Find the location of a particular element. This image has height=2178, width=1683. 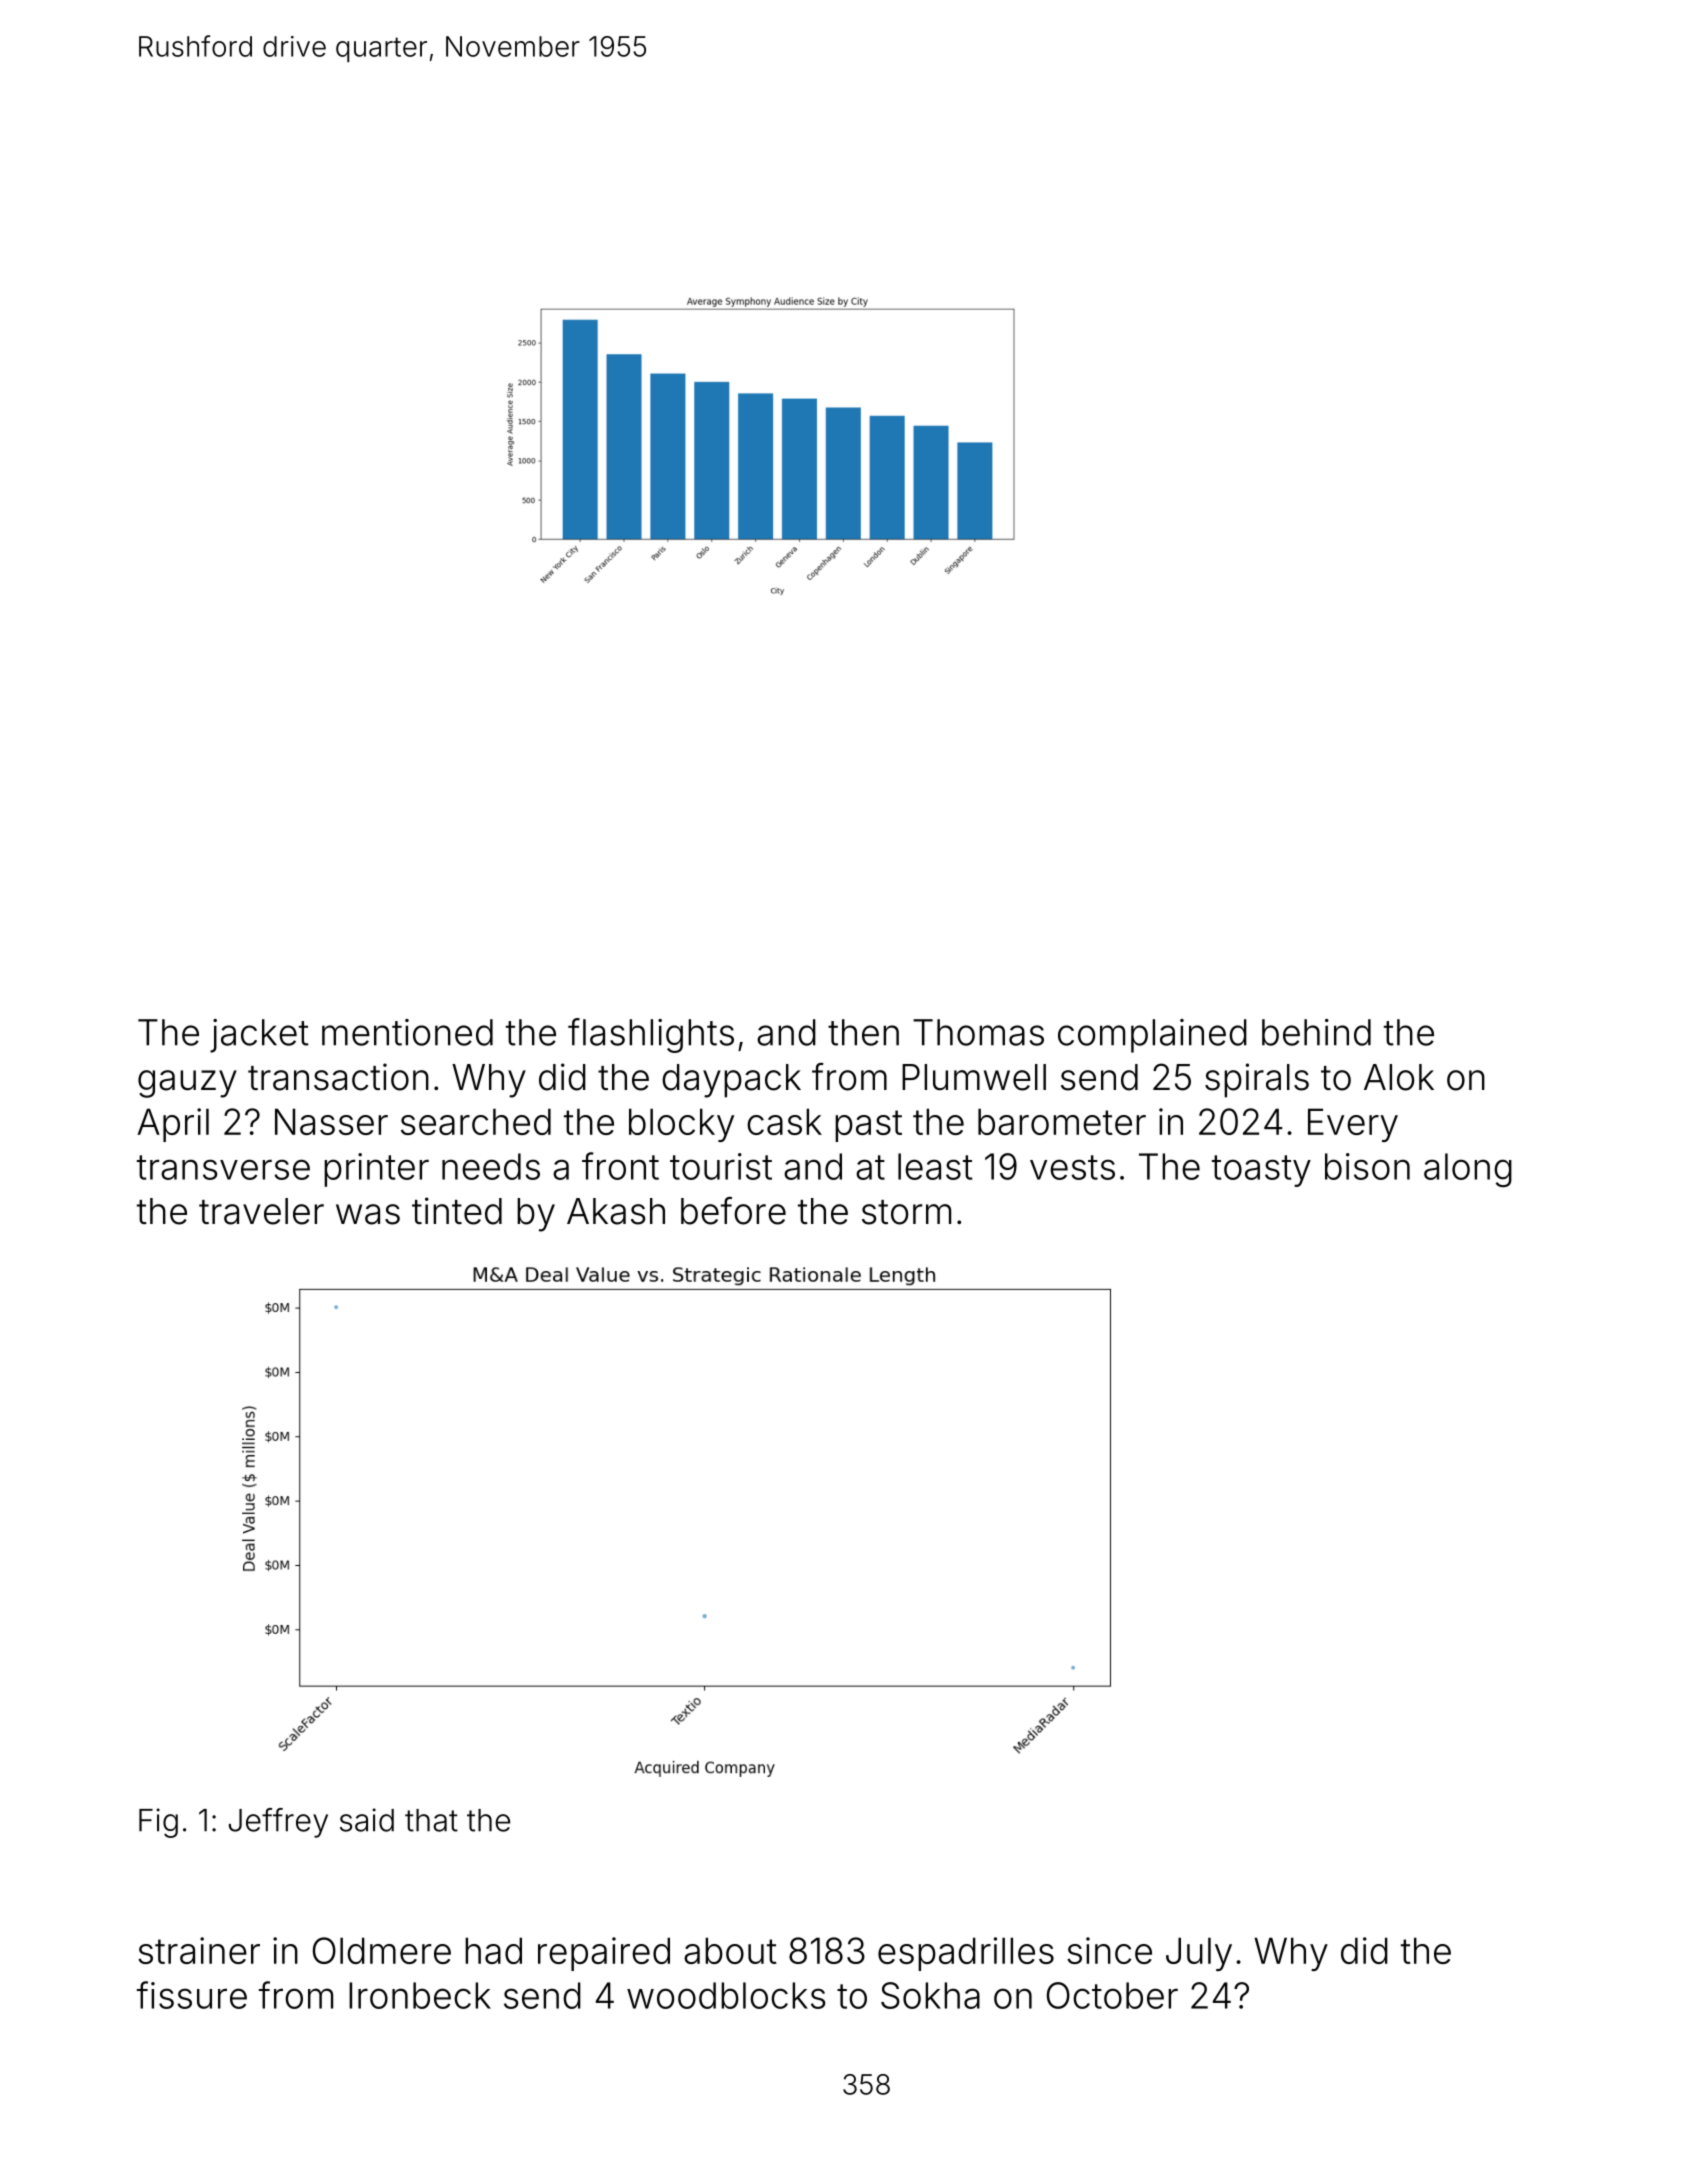

vests is located at coordinates (1072, 1167).
